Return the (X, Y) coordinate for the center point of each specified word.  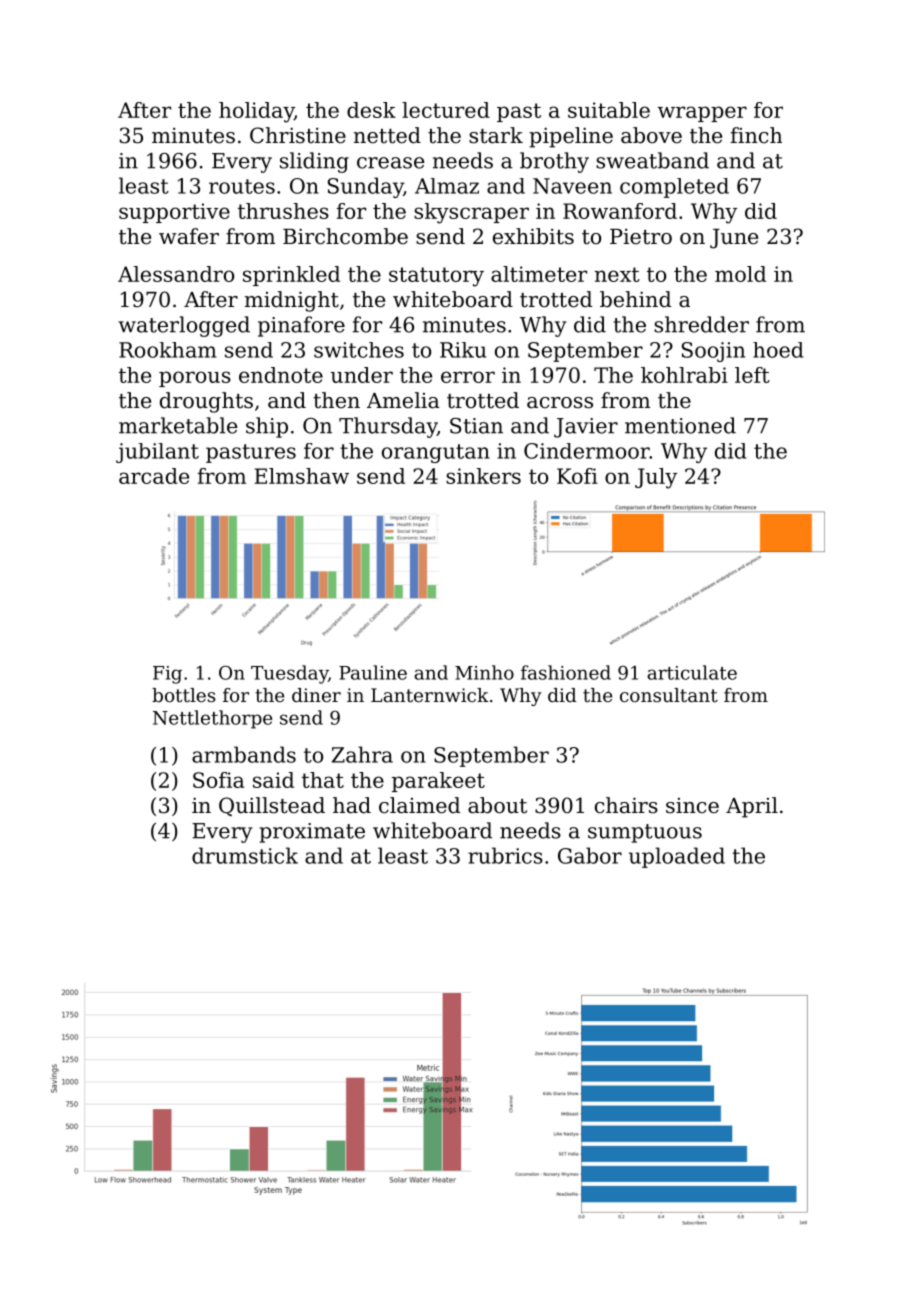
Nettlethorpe (212, 719)
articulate (692, 672)
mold (740, 274)
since (692, 806)
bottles (184, 695)
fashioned (566, 672)
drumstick (245, 855)
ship (267, 427)
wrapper (702, 114)
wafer (189, 236)
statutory (436, 277)
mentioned (680, 425)
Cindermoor (587, 451)
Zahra (362, 754)
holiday (256, 112)
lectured (446, 110)
